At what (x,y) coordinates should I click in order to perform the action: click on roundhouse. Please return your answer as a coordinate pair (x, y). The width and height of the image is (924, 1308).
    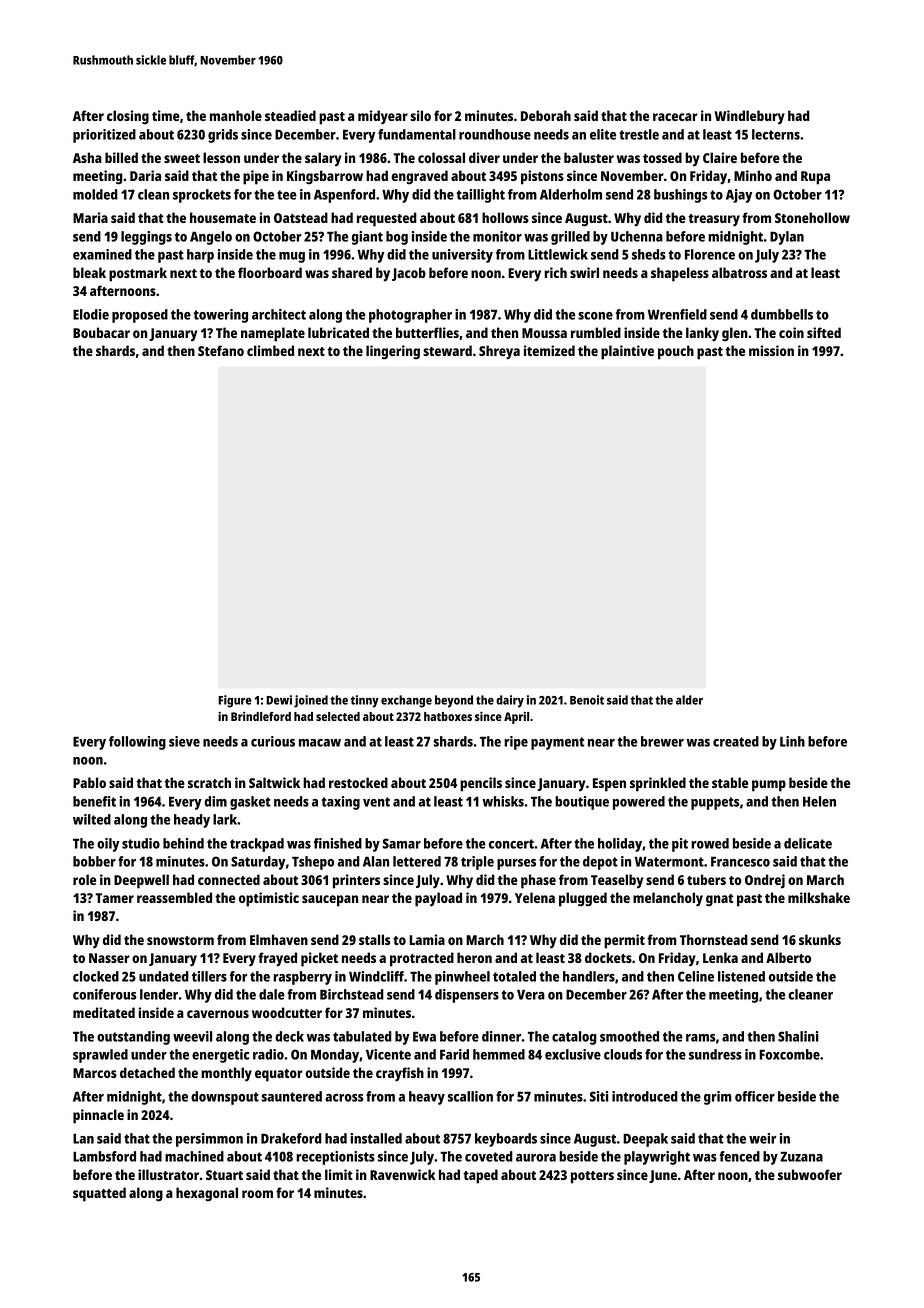
    Looking at the image, I should click on (495, 134).
